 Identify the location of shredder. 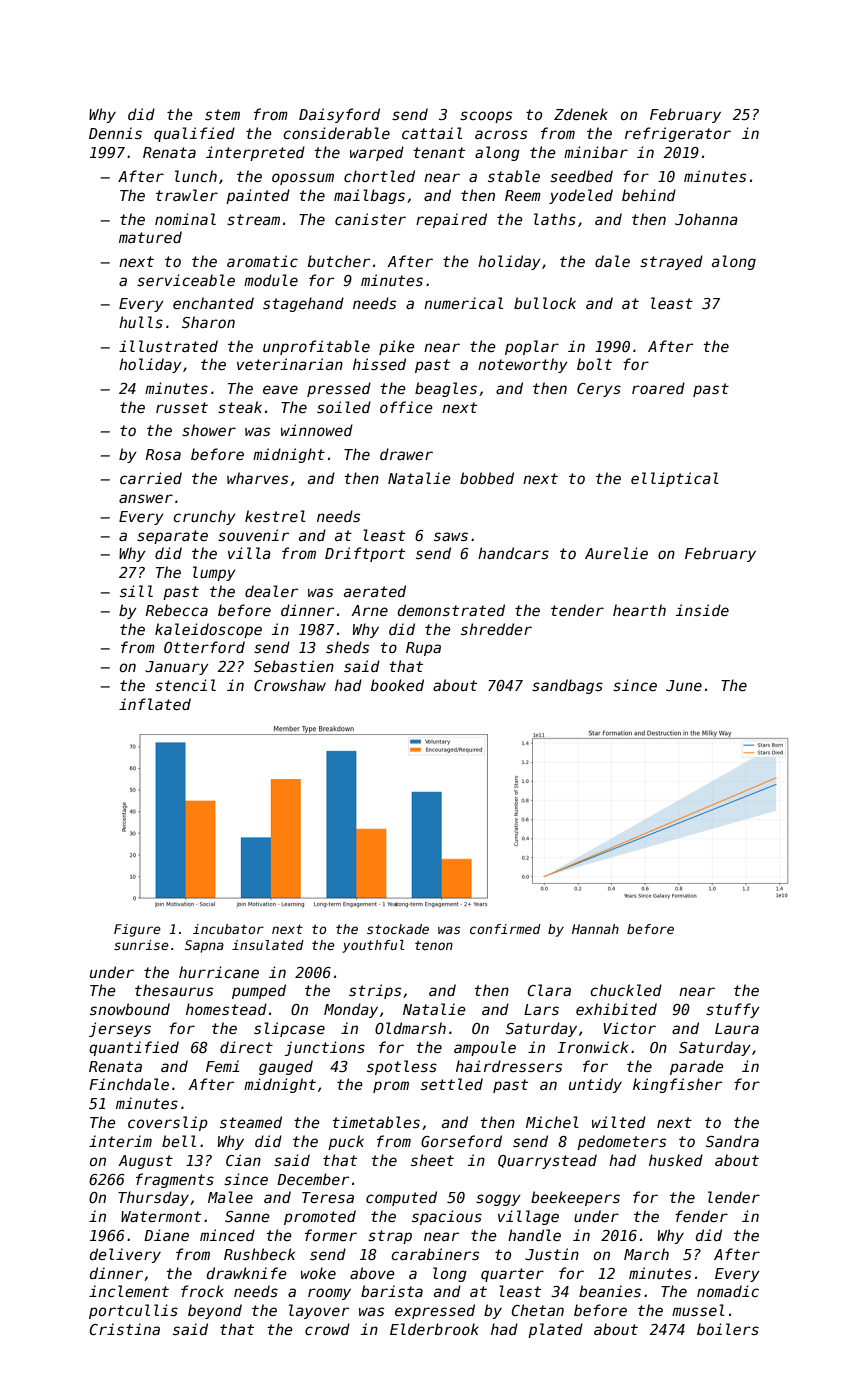
(496, 629).
